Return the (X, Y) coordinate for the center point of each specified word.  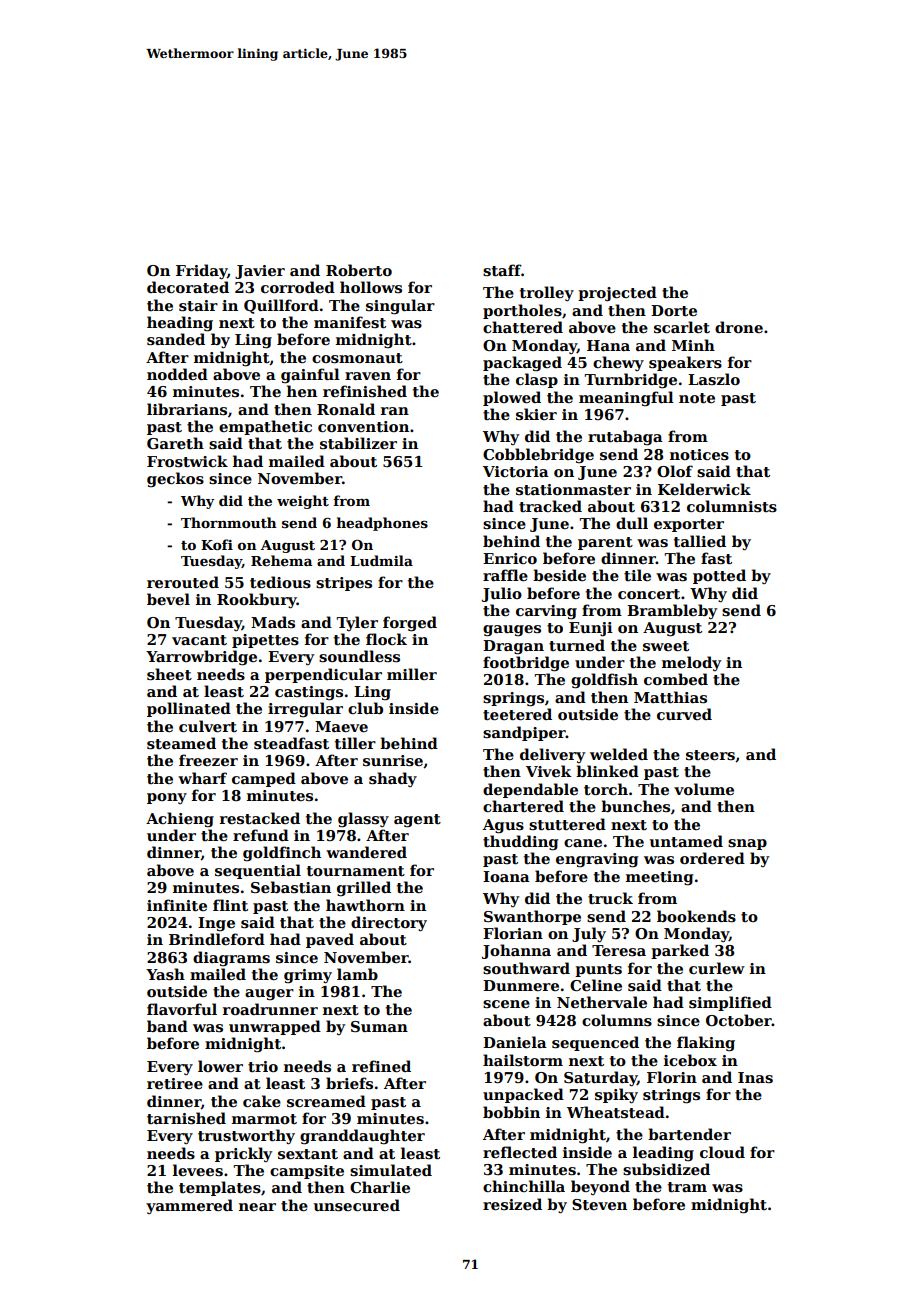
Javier (260, 272)
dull (632, 523)
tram (687, 1187)
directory (389, 923)
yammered (189, 1206)
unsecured (357, 1205)
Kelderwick (704, 489)
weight (303, 502)
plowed (512, 398)
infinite (177, 905)
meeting (660, 878)
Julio (502, 594)
